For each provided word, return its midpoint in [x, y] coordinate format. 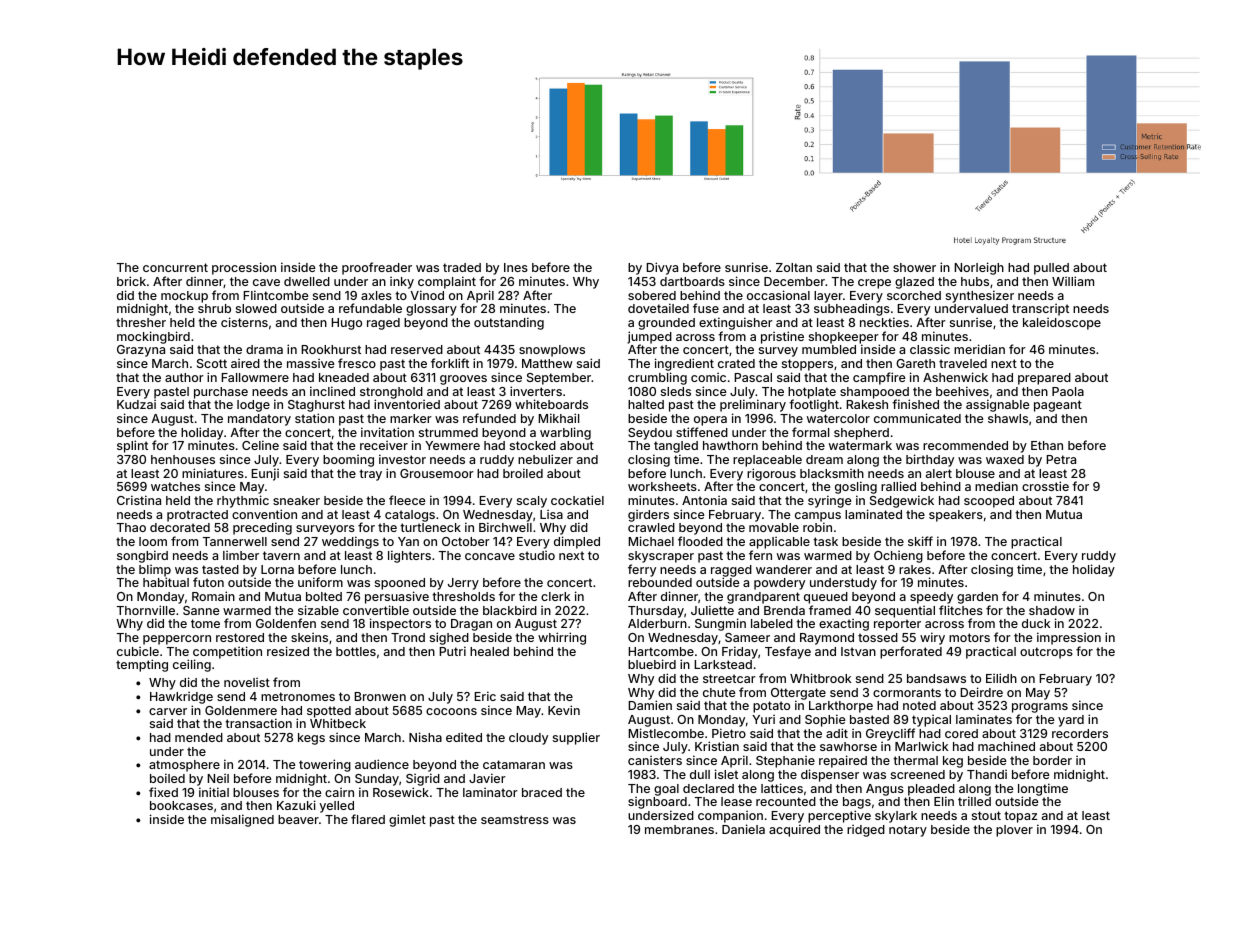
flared [368, 819]
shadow [1052, 610]
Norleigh [979, 268]
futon [208, 582]
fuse [706, 308]
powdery [779, 584]
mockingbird [153, 338]
